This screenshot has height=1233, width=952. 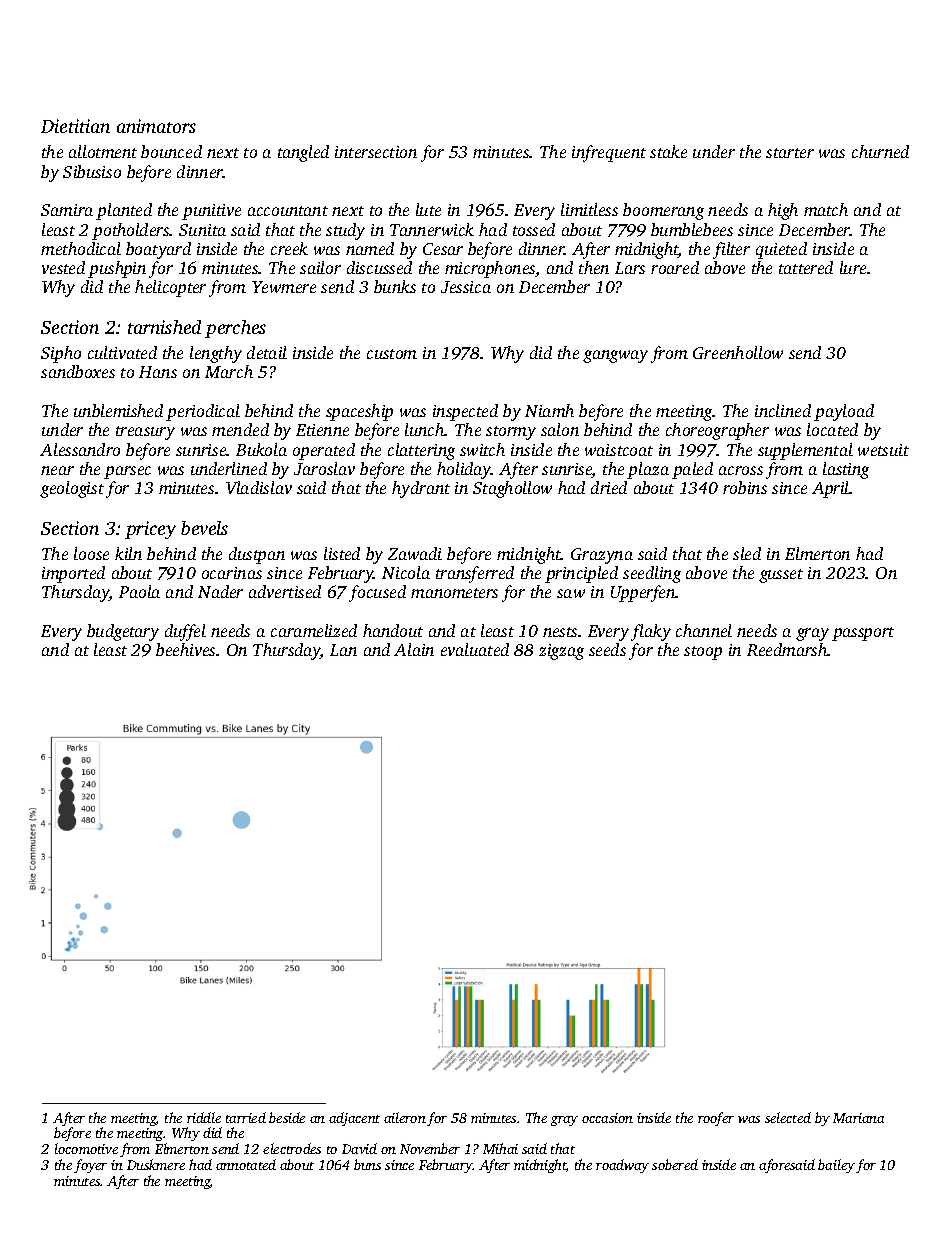 I want to click on creek, so click(x=289, y=248).
